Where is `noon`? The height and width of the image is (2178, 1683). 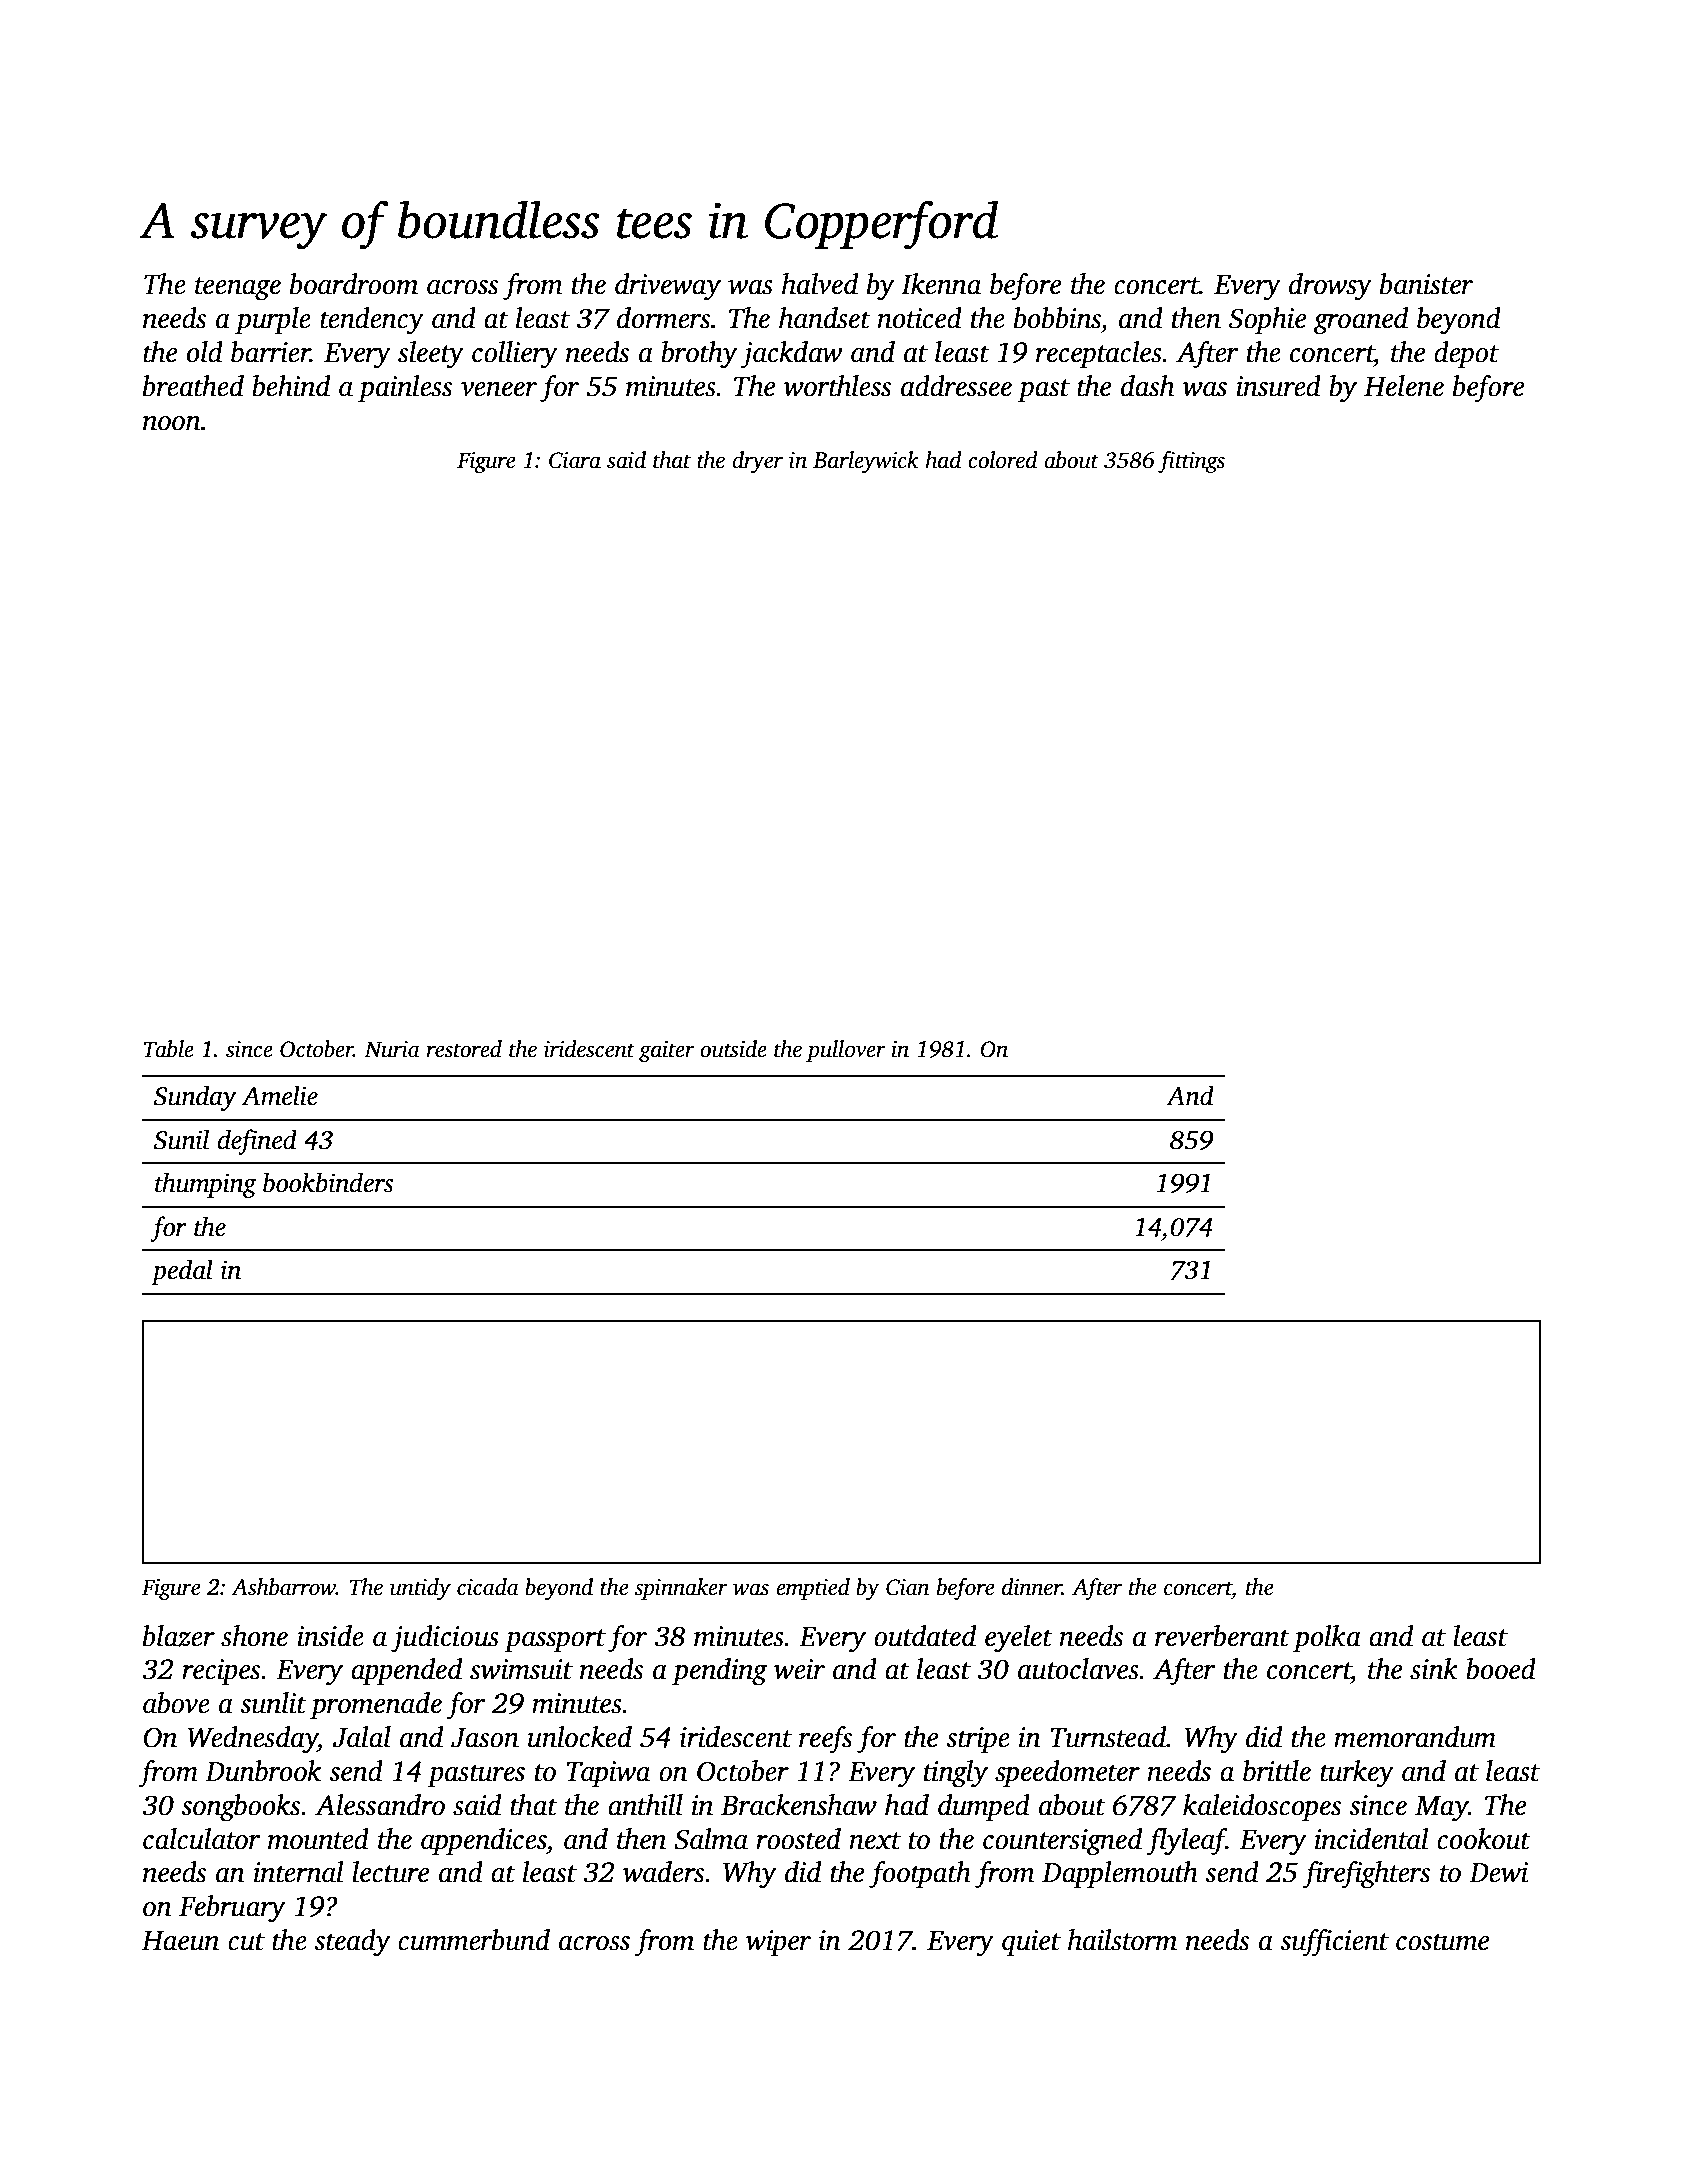
noon is located at coordinates (172, 423).
